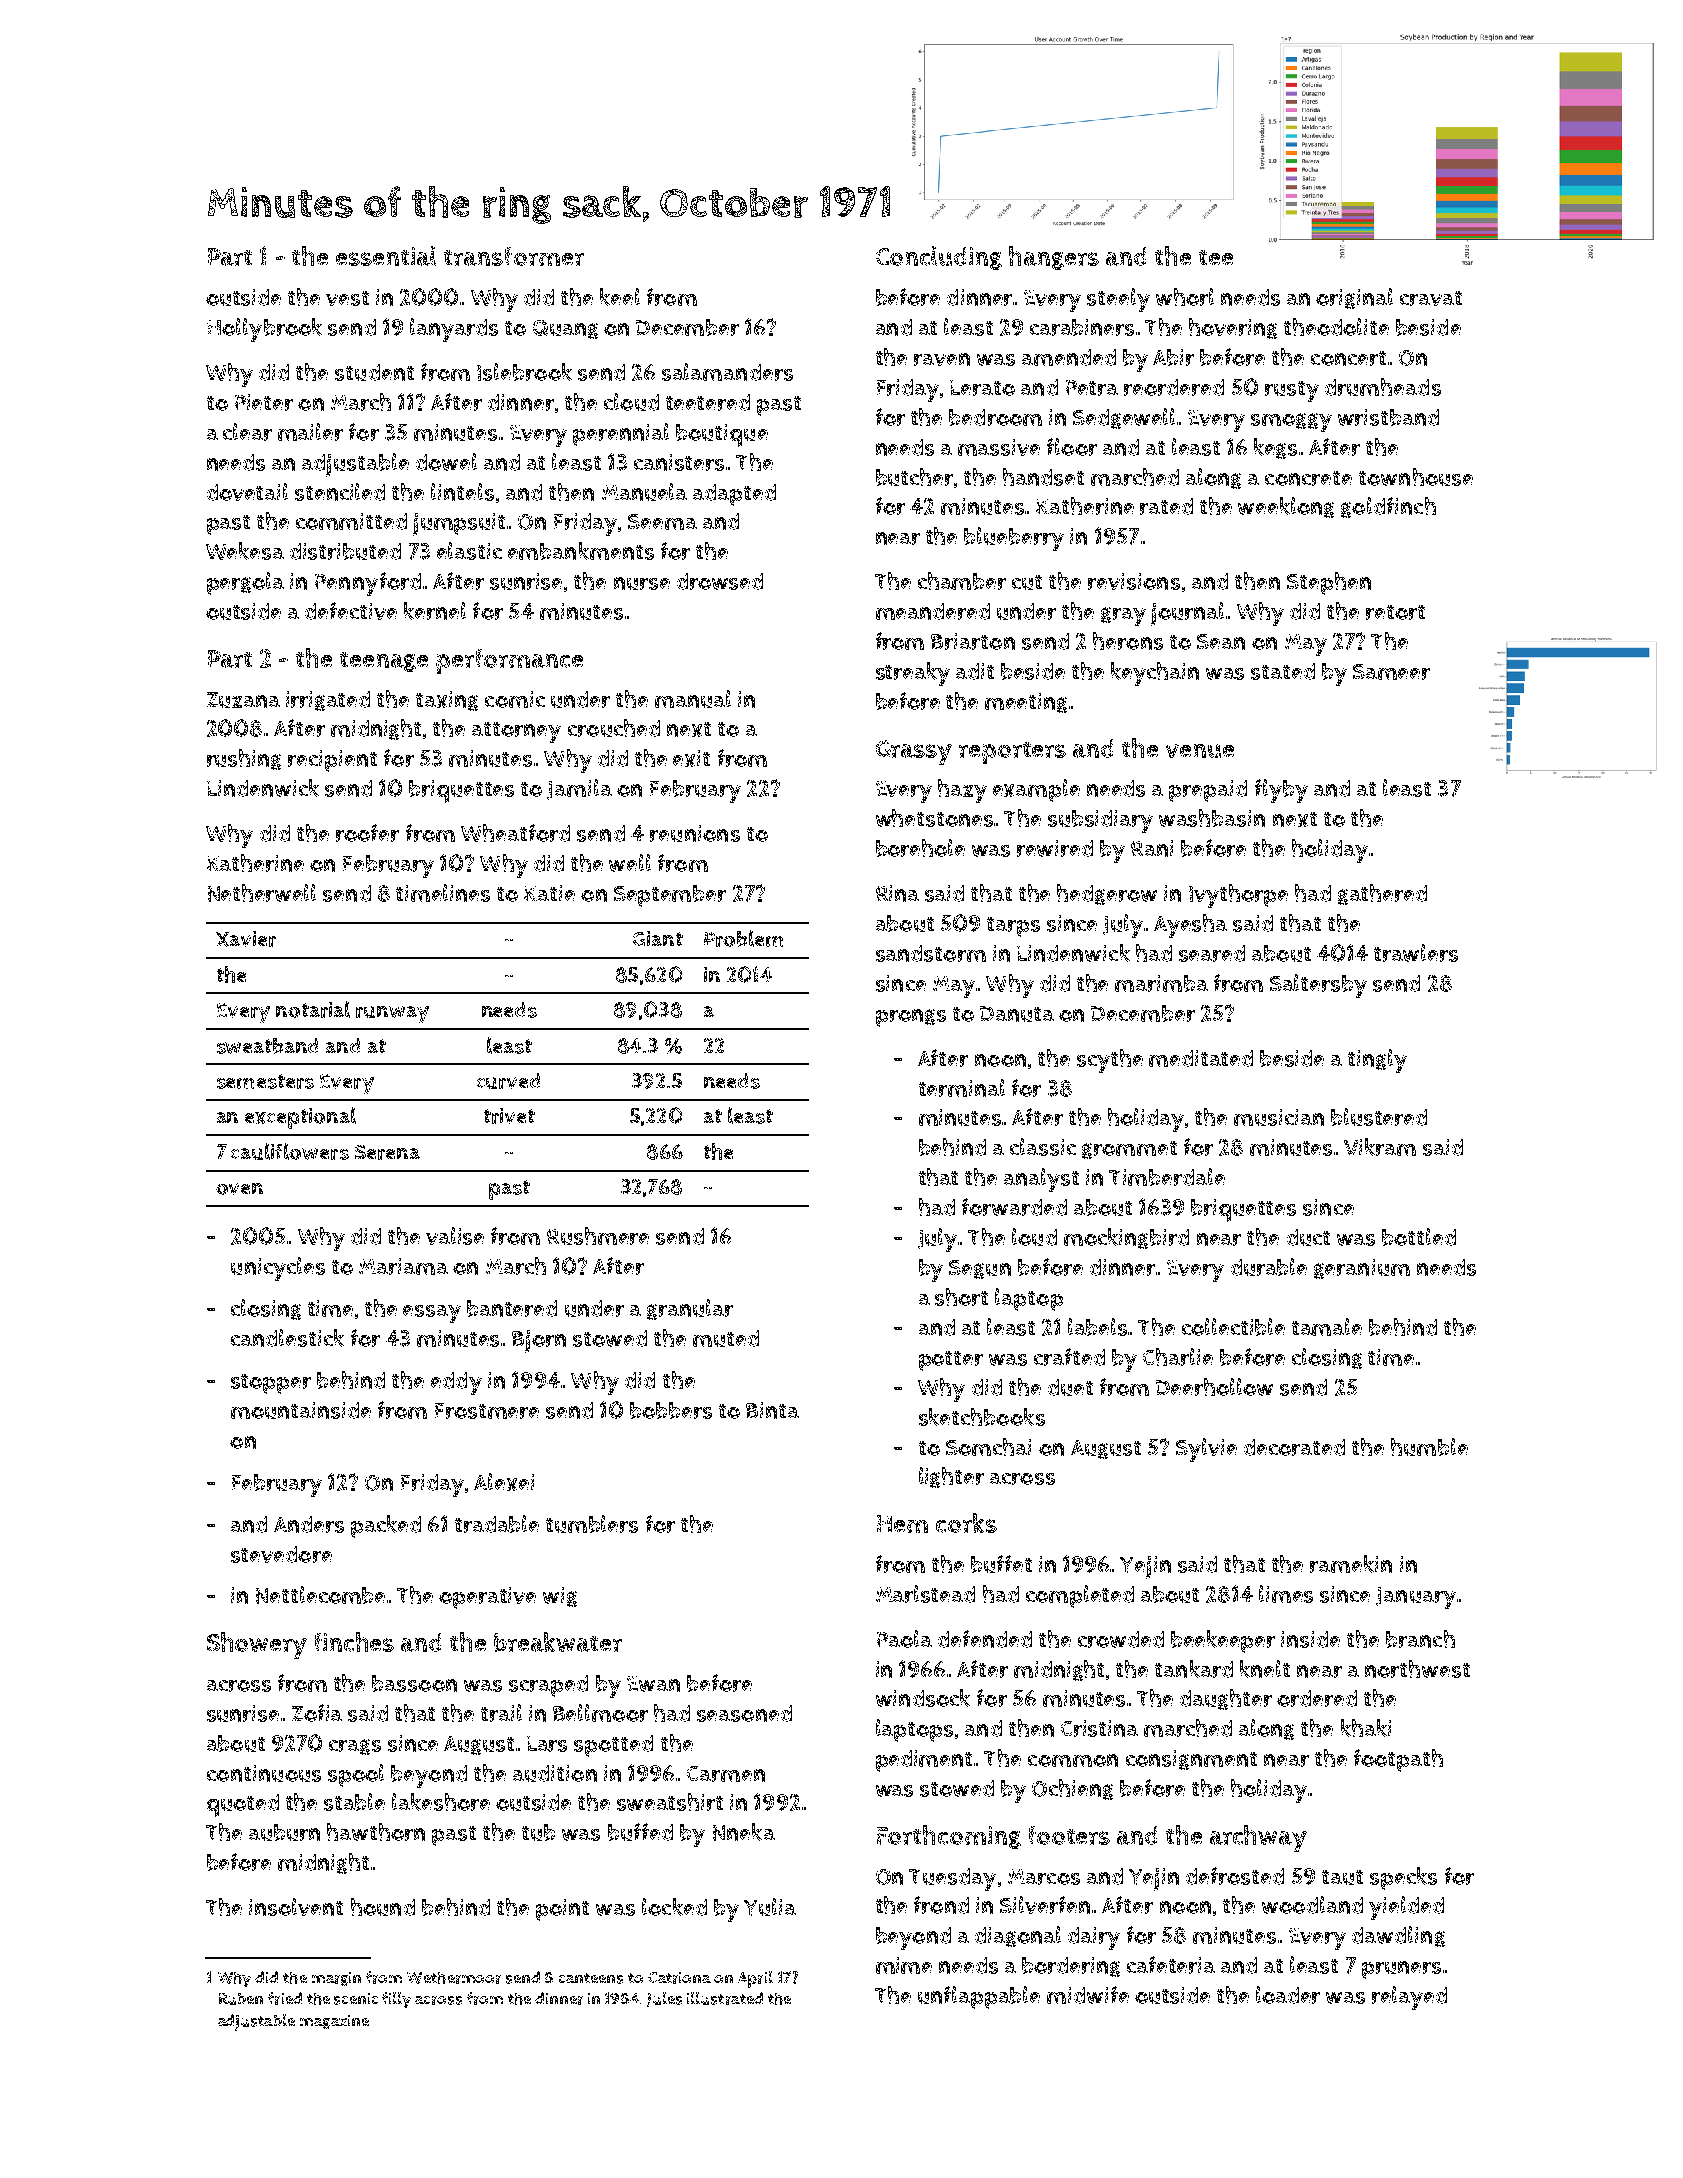  Describe the element at coordinates (264, 330) in the page. I see `Hollybrook` at that location.
